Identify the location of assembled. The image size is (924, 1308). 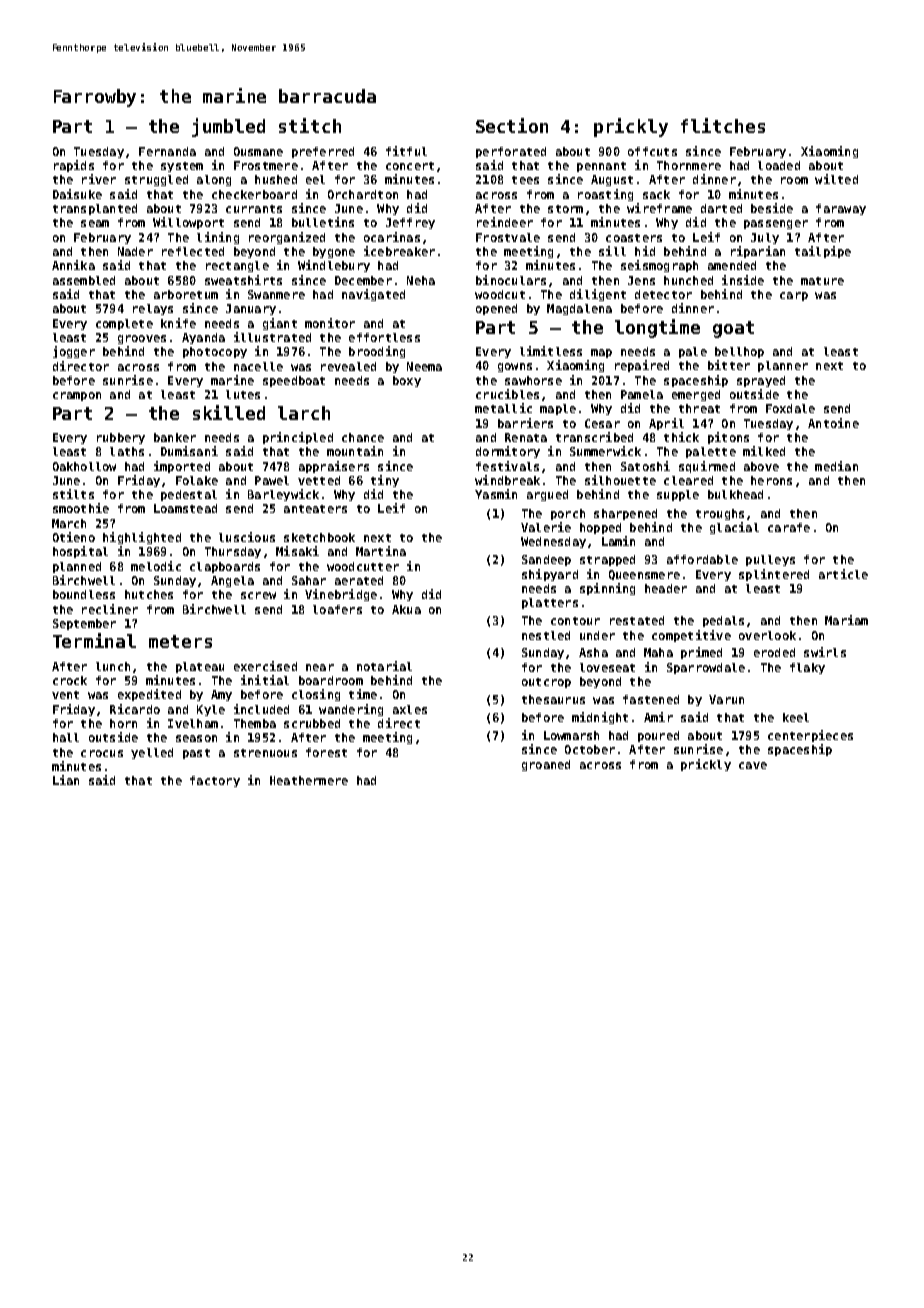
(84, 280).
